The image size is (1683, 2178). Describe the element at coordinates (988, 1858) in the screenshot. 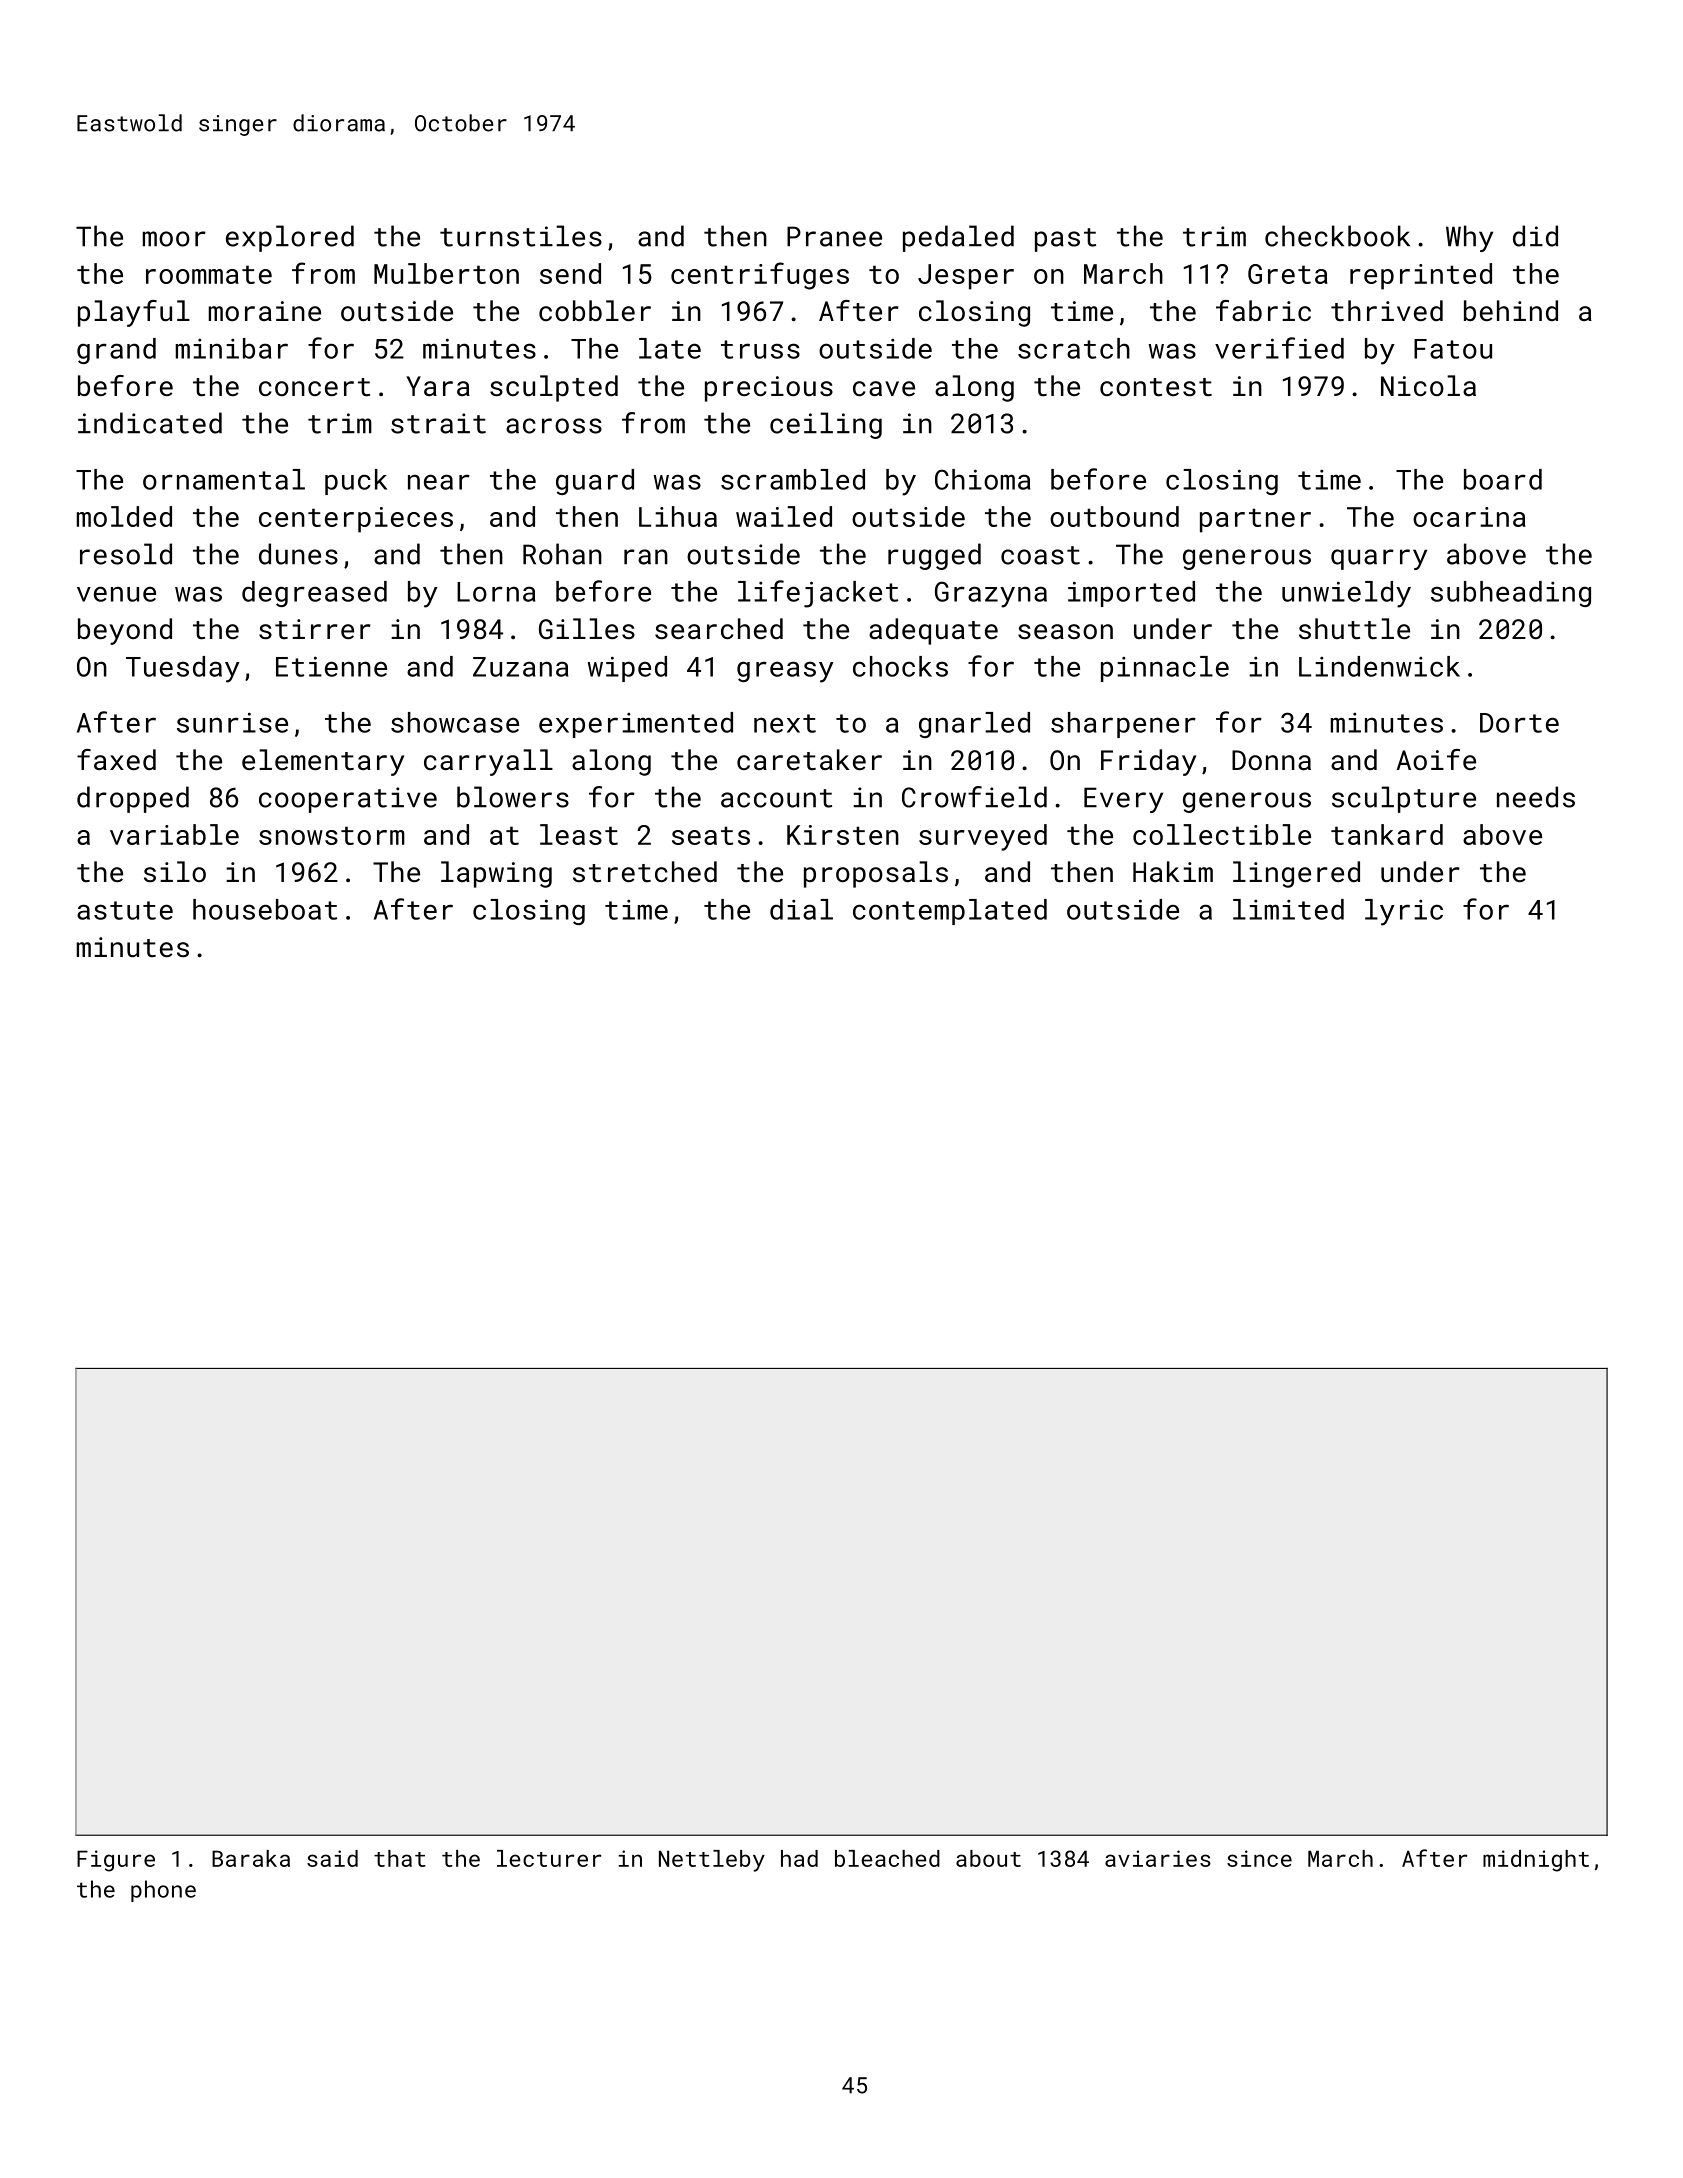

I see `about` at that location.
